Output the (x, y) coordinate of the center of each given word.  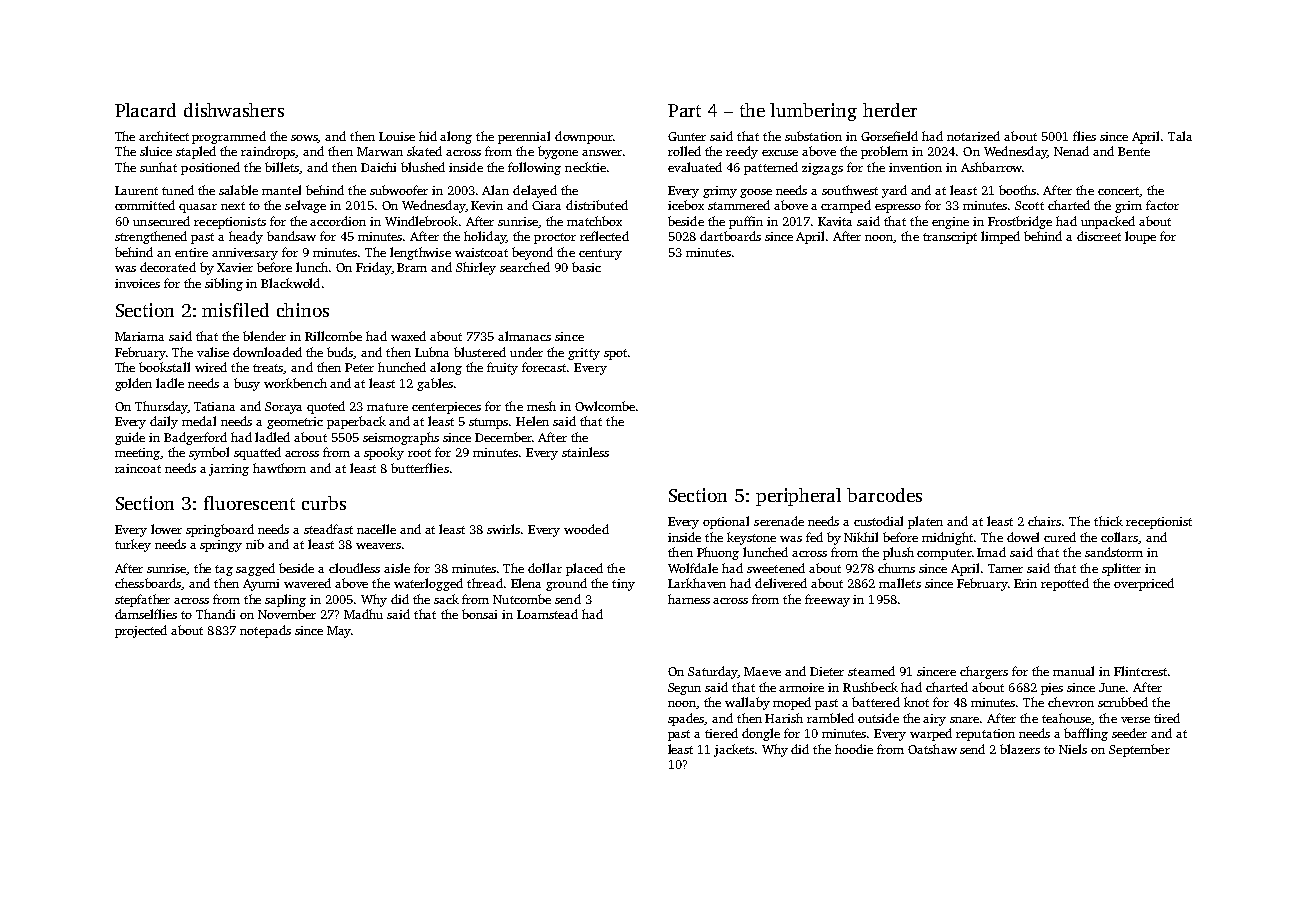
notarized (973, 136)
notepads (265, 631)
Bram (412, 267)
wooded (586, 529)
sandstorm (1114, 552)
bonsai (479, 614)
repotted (1065, 584)
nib (255, 544)
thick (1108, 521)
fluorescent (249, 503)
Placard (145, 110)
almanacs (524, 336)
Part (684, 110)
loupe (1140, 237)
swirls (503, 529)
